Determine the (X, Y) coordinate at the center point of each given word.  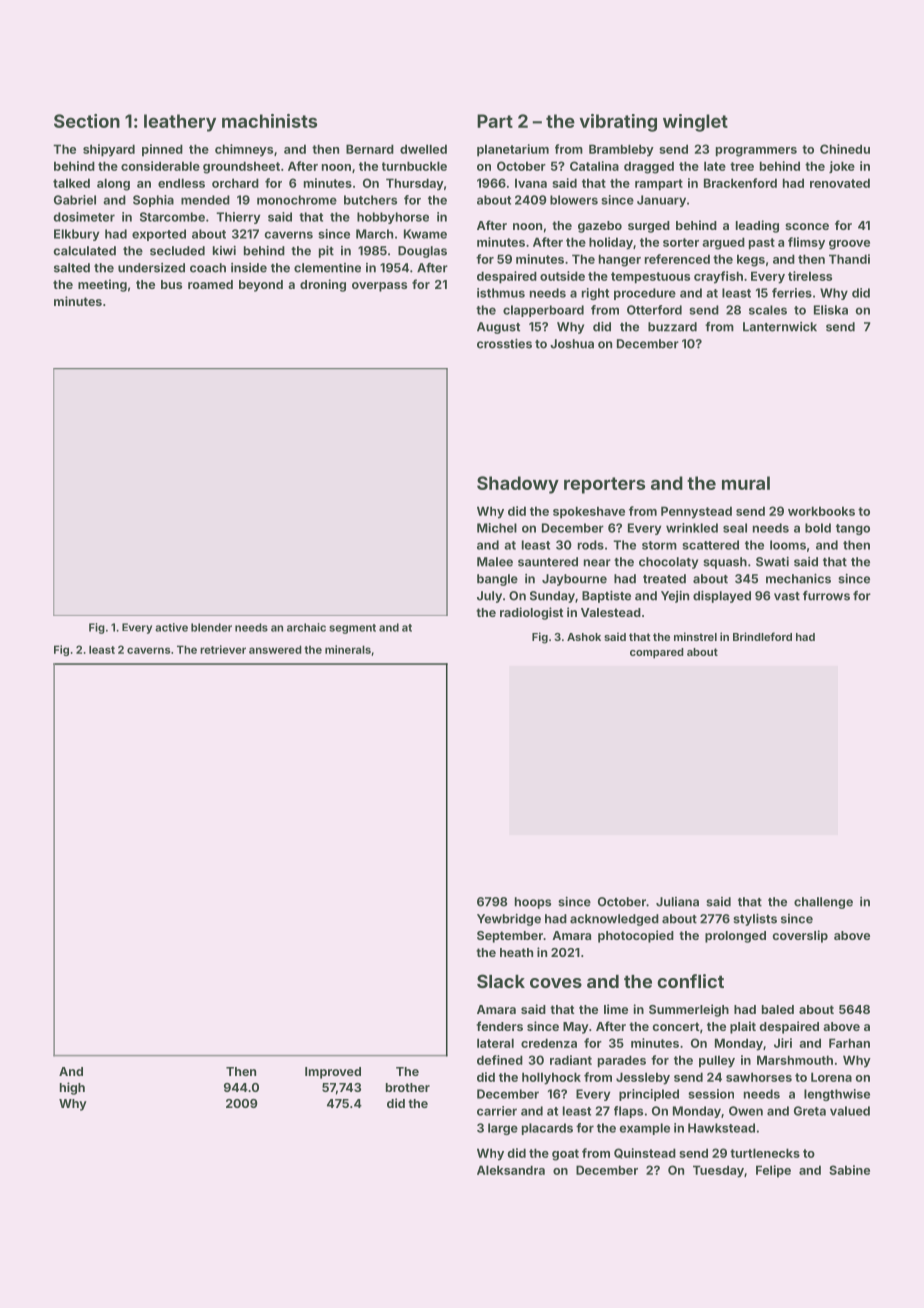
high (72, 1088)
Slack (501, 981)
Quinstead (645, 1153)
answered (275, 649)
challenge (823, 903)
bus (171, 284)
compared (657, 653)
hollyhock (551, 1078)
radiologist (531, 613)
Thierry (238, 218)
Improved (333, 1073)
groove (849, 245)
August (498, 328)
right (595, 294)
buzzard (672, 327)
